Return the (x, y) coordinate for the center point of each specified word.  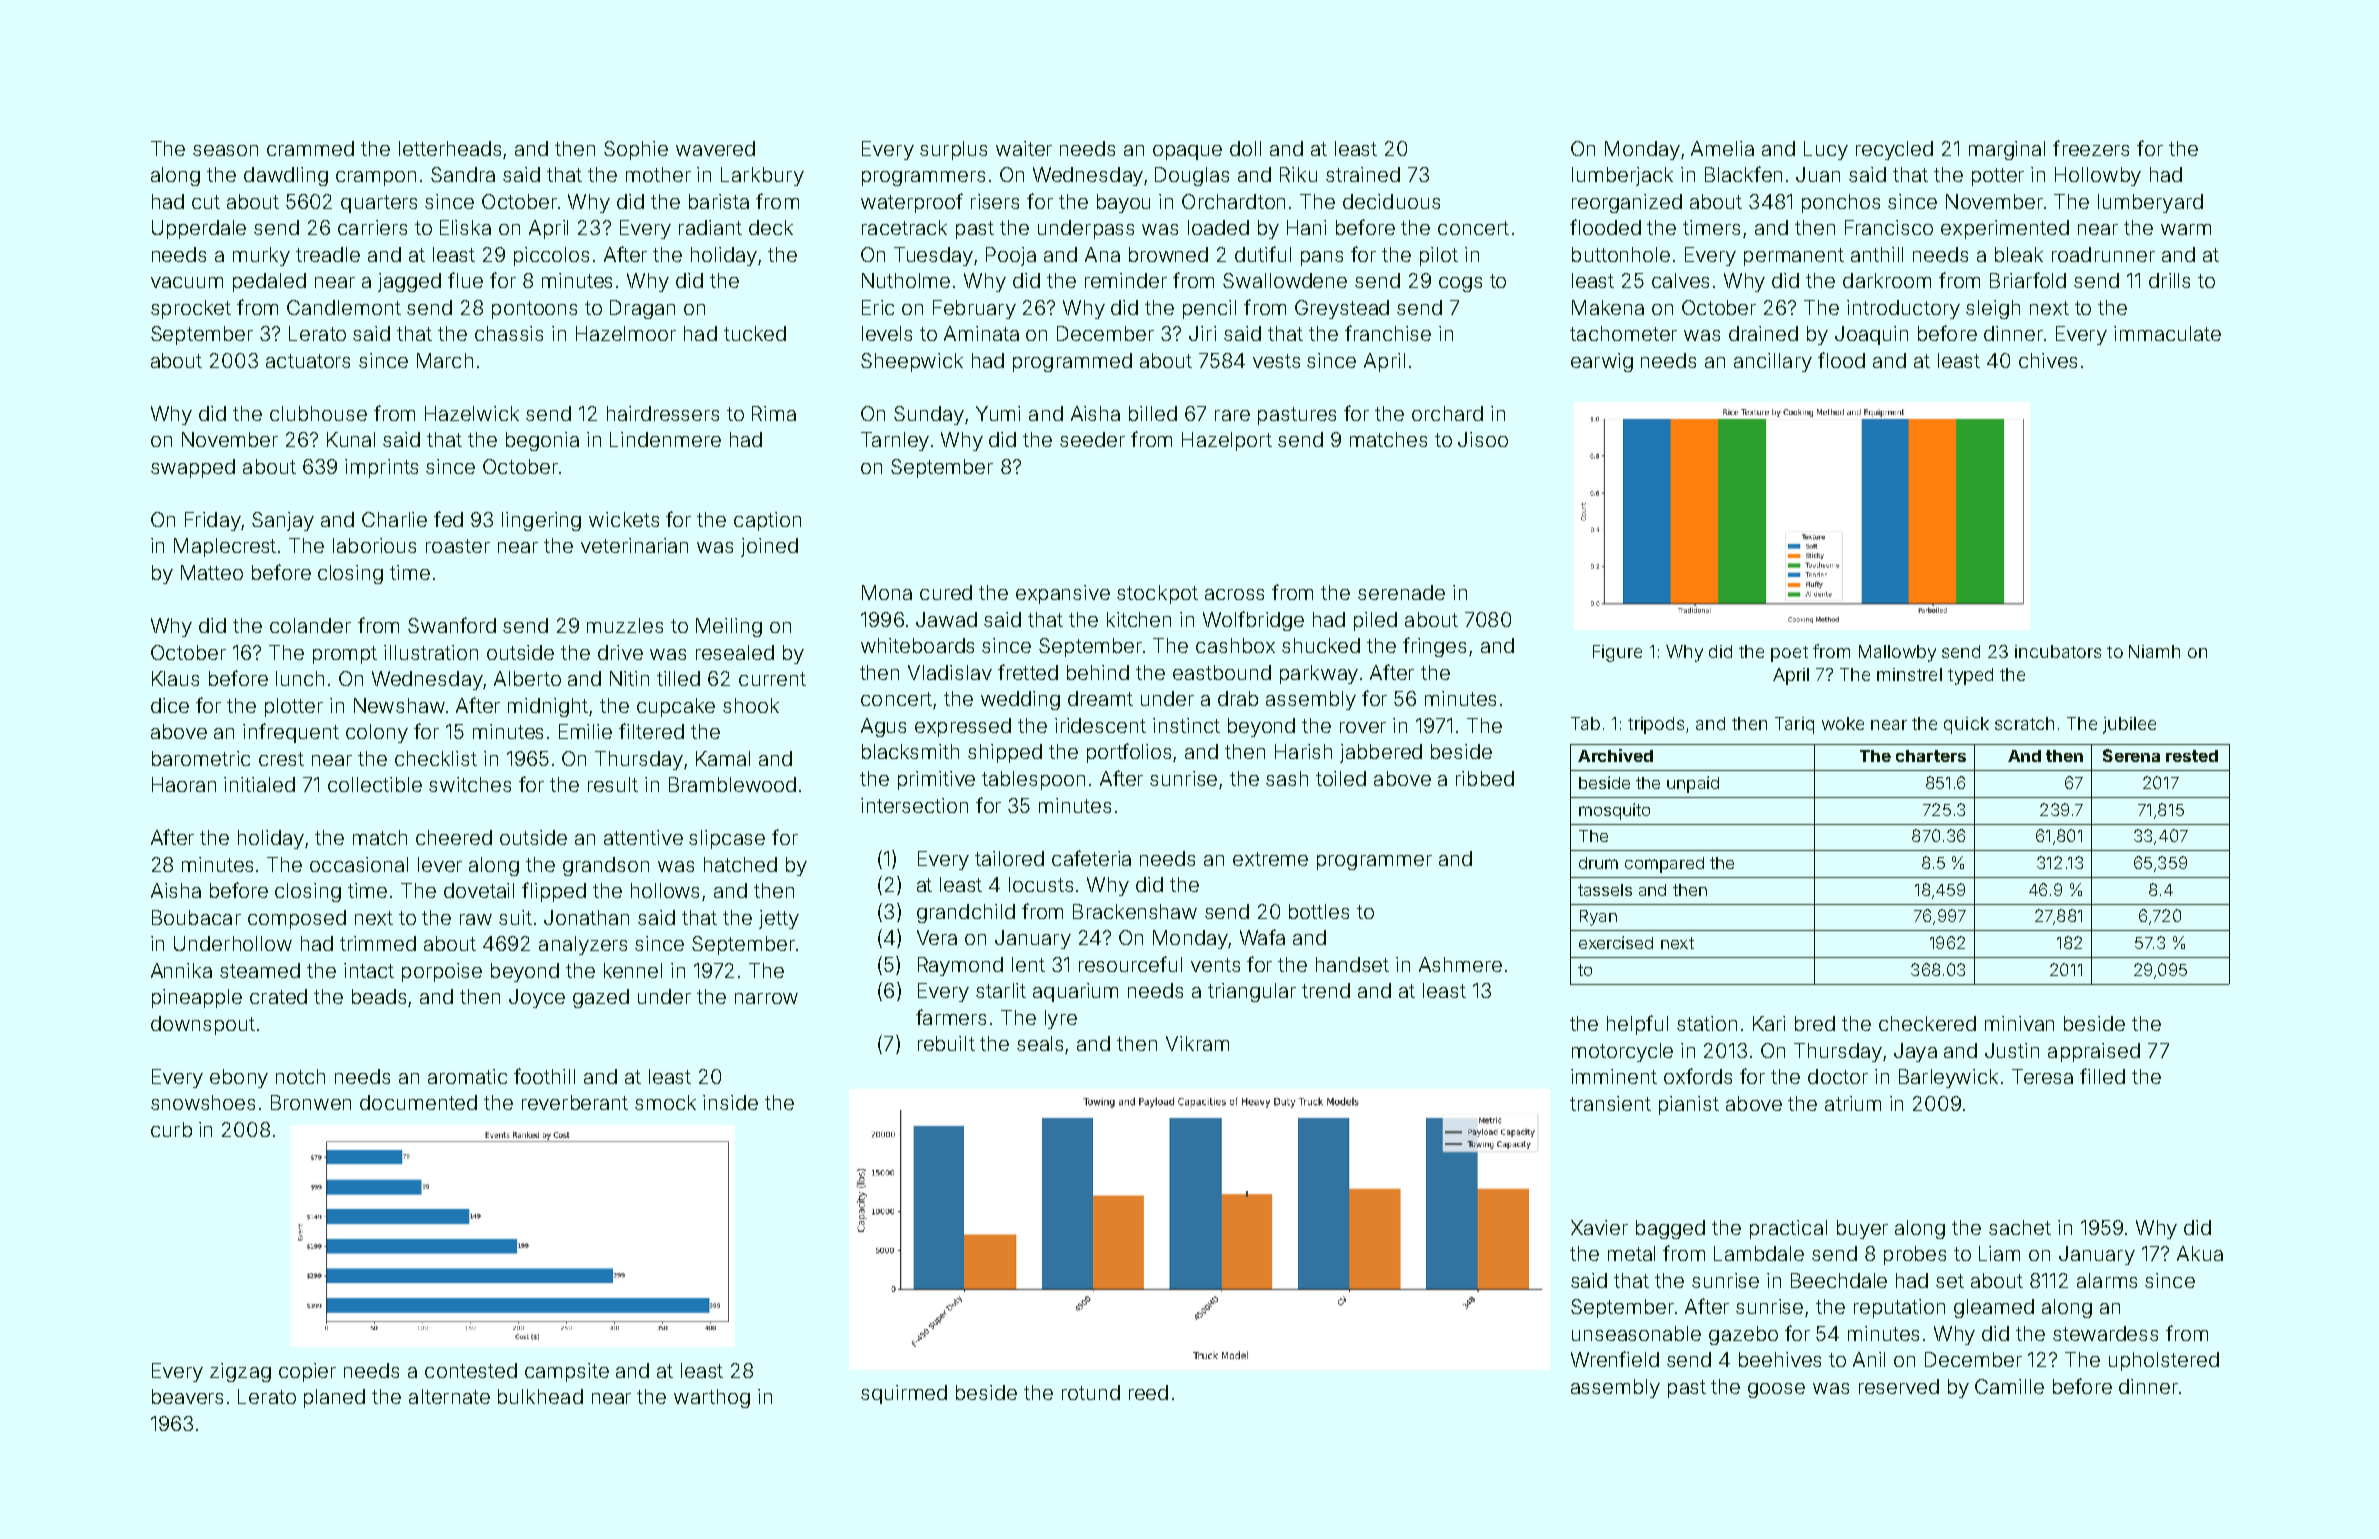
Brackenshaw (1135, 911)
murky (261, 256)
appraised (2094, 1052)
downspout (203, 1025)
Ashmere (1460, 964)
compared (1664, 865)
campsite (567, 1372)
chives (2048, 360)
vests (1276, 361)
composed (297, 919)
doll (1245, 148)
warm (2186, 229)
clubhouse (318, 413)
